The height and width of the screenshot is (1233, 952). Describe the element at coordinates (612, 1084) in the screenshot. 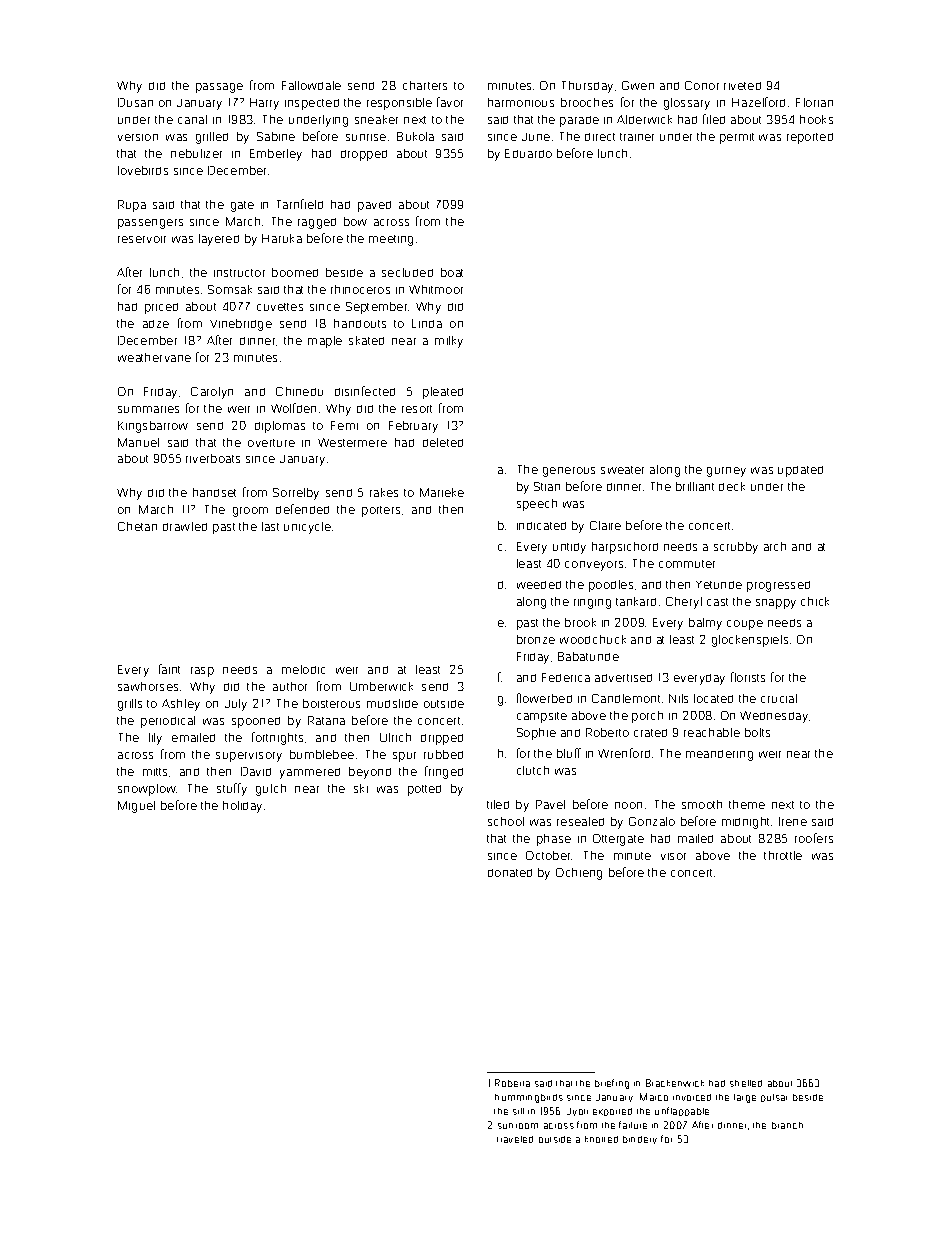

I see `briefing` at that location.
